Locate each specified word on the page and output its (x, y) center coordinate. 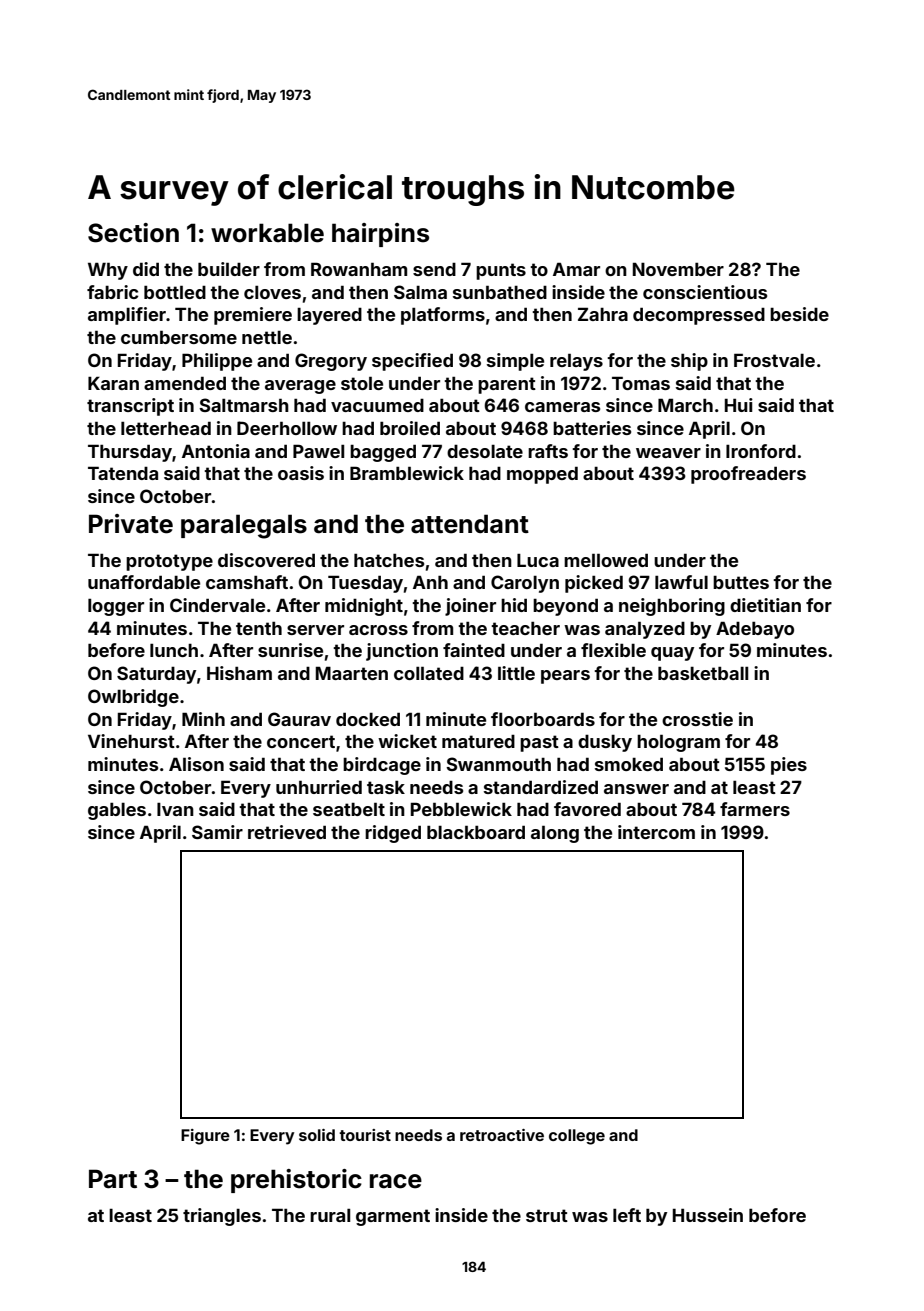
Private (131, 524)
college (577, 1137)
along (555, 834)
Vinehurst (131, 741)
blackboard (476, 832)
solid (317, 1135)
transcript (130, 407)
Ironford (761, 451)
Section (133, 233)
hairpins (380, 235)
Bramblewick (407, 473)
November (678, 269)
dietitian (765, 605)
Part (113, 1179)
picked (594, 584)
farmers (755, 809)
